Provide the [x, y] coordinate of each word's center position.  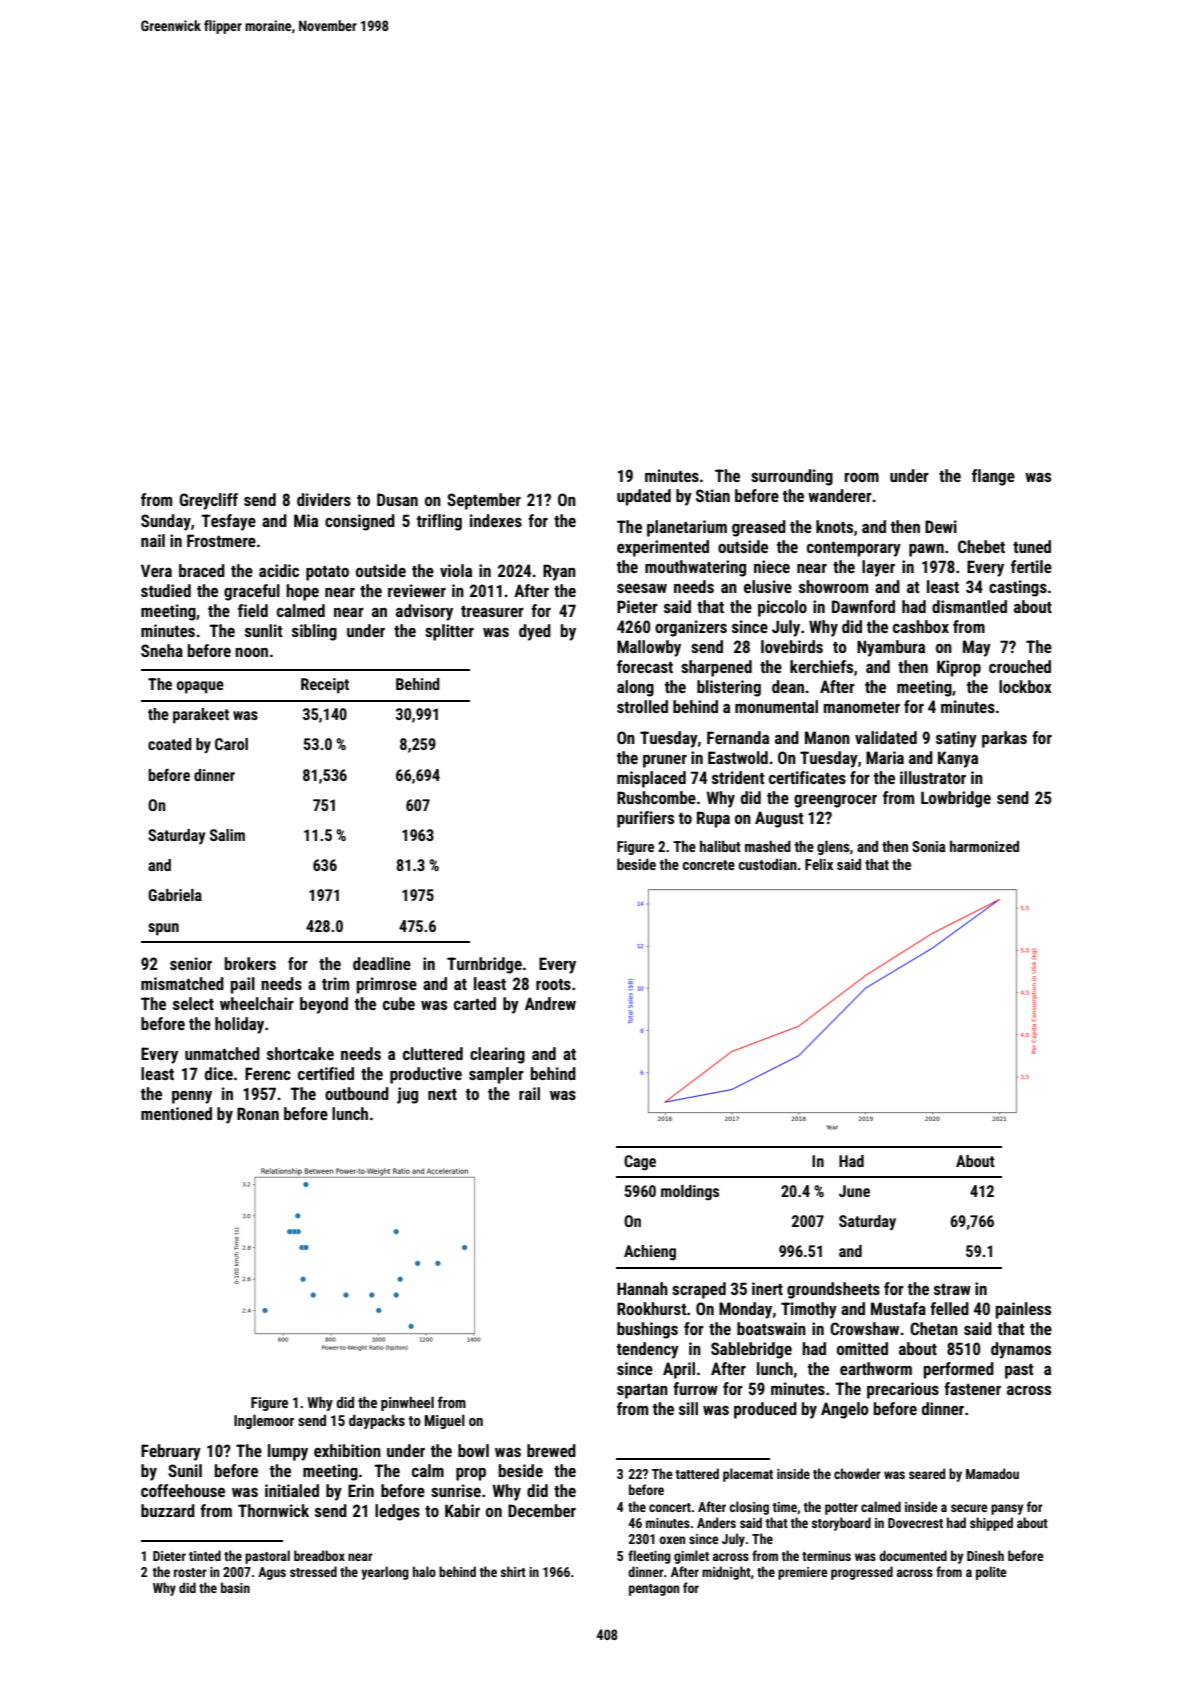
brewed [551, 1450]
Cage [640, 1163]
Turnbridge [484, 965]
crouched [1020, 666]
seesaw [642, 588]
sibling [314, 632]
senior [191, 963]
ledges [397, 1512]
